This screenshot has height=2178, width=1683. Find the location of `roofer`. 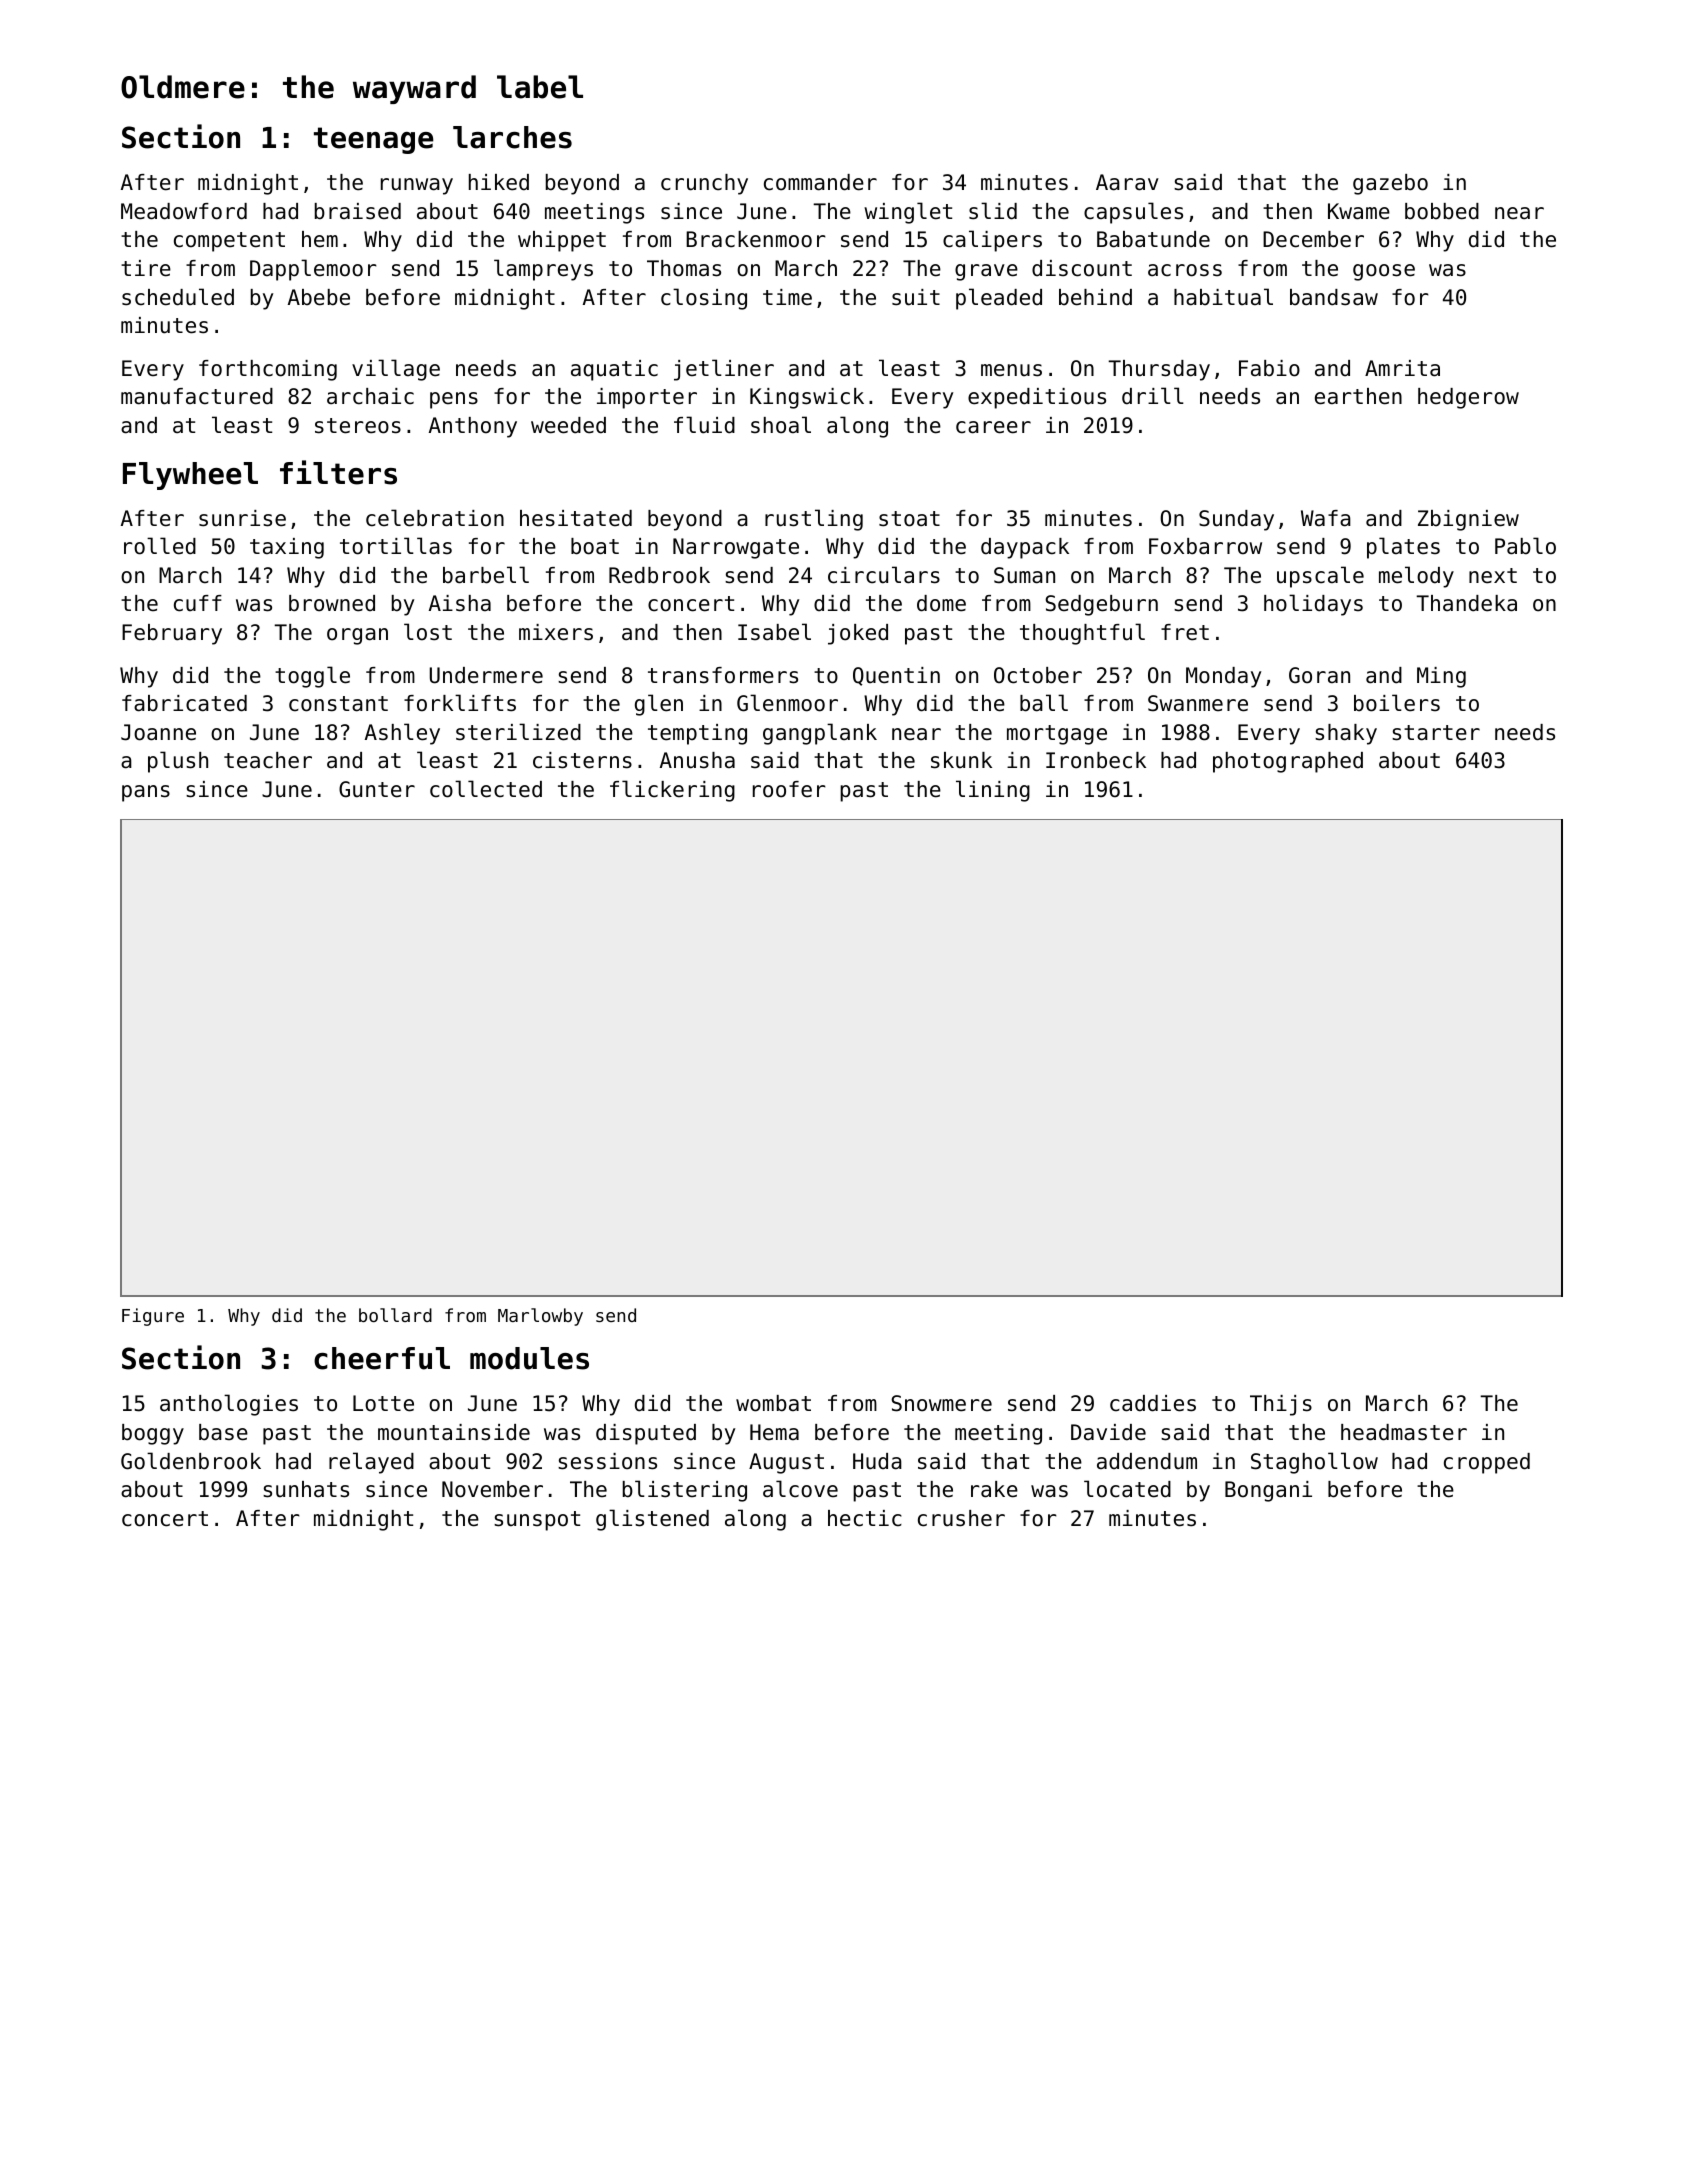

roofer is located at coordinates (789, 789).
